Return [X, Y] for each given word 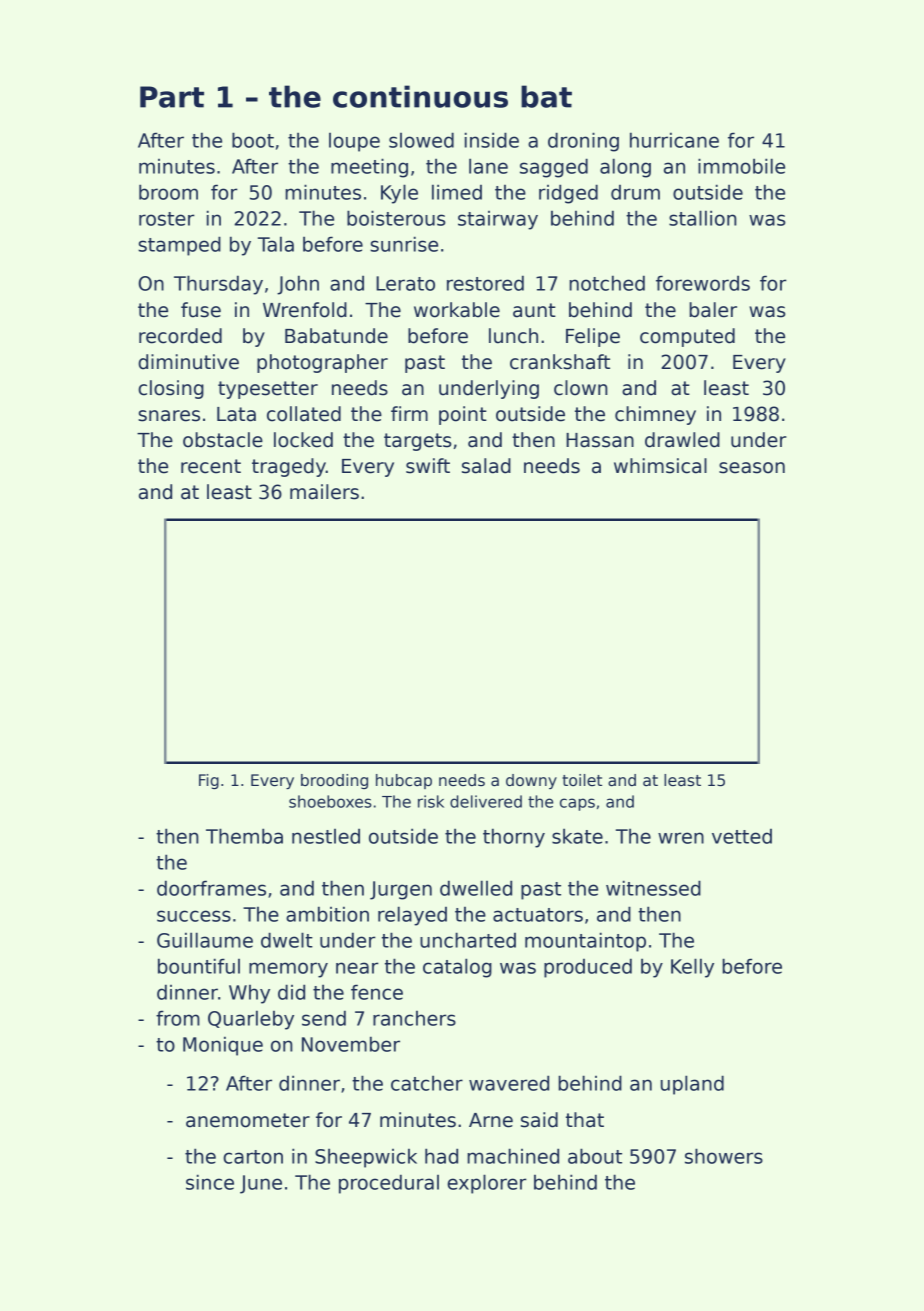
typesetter [268, 390]
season [752, 468]
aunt [534, 310]
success [194, 916]
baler [713, 310]
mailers [324, 492]
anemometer [248, 1120]
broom [168, 192]
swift [428, 466]
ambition [327, 914]
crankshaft [560, 362]
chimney [655, 415]
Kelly [692, 968]
